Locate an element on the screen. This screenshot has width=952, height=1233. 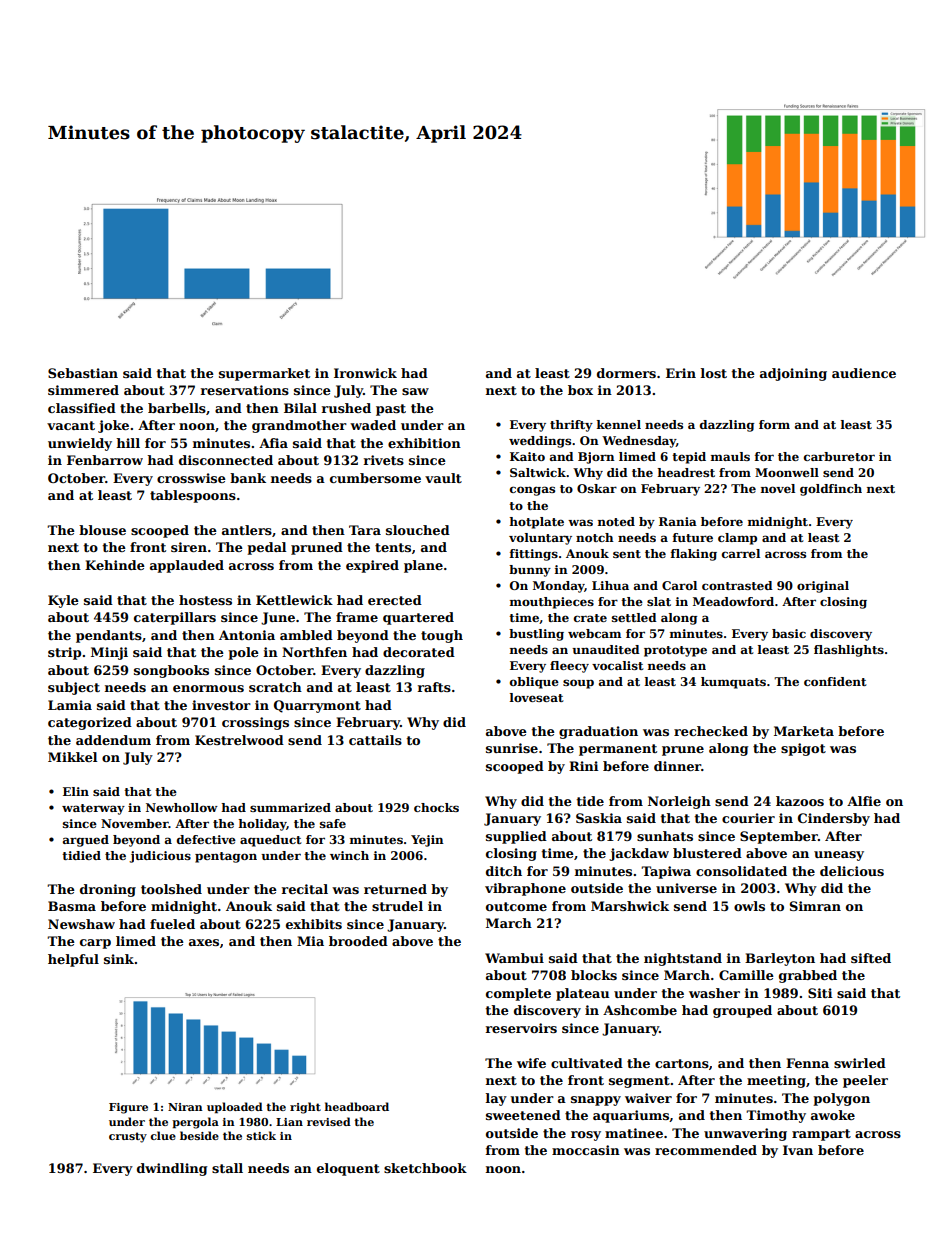
slouched is located at coordinates (418, 530).
